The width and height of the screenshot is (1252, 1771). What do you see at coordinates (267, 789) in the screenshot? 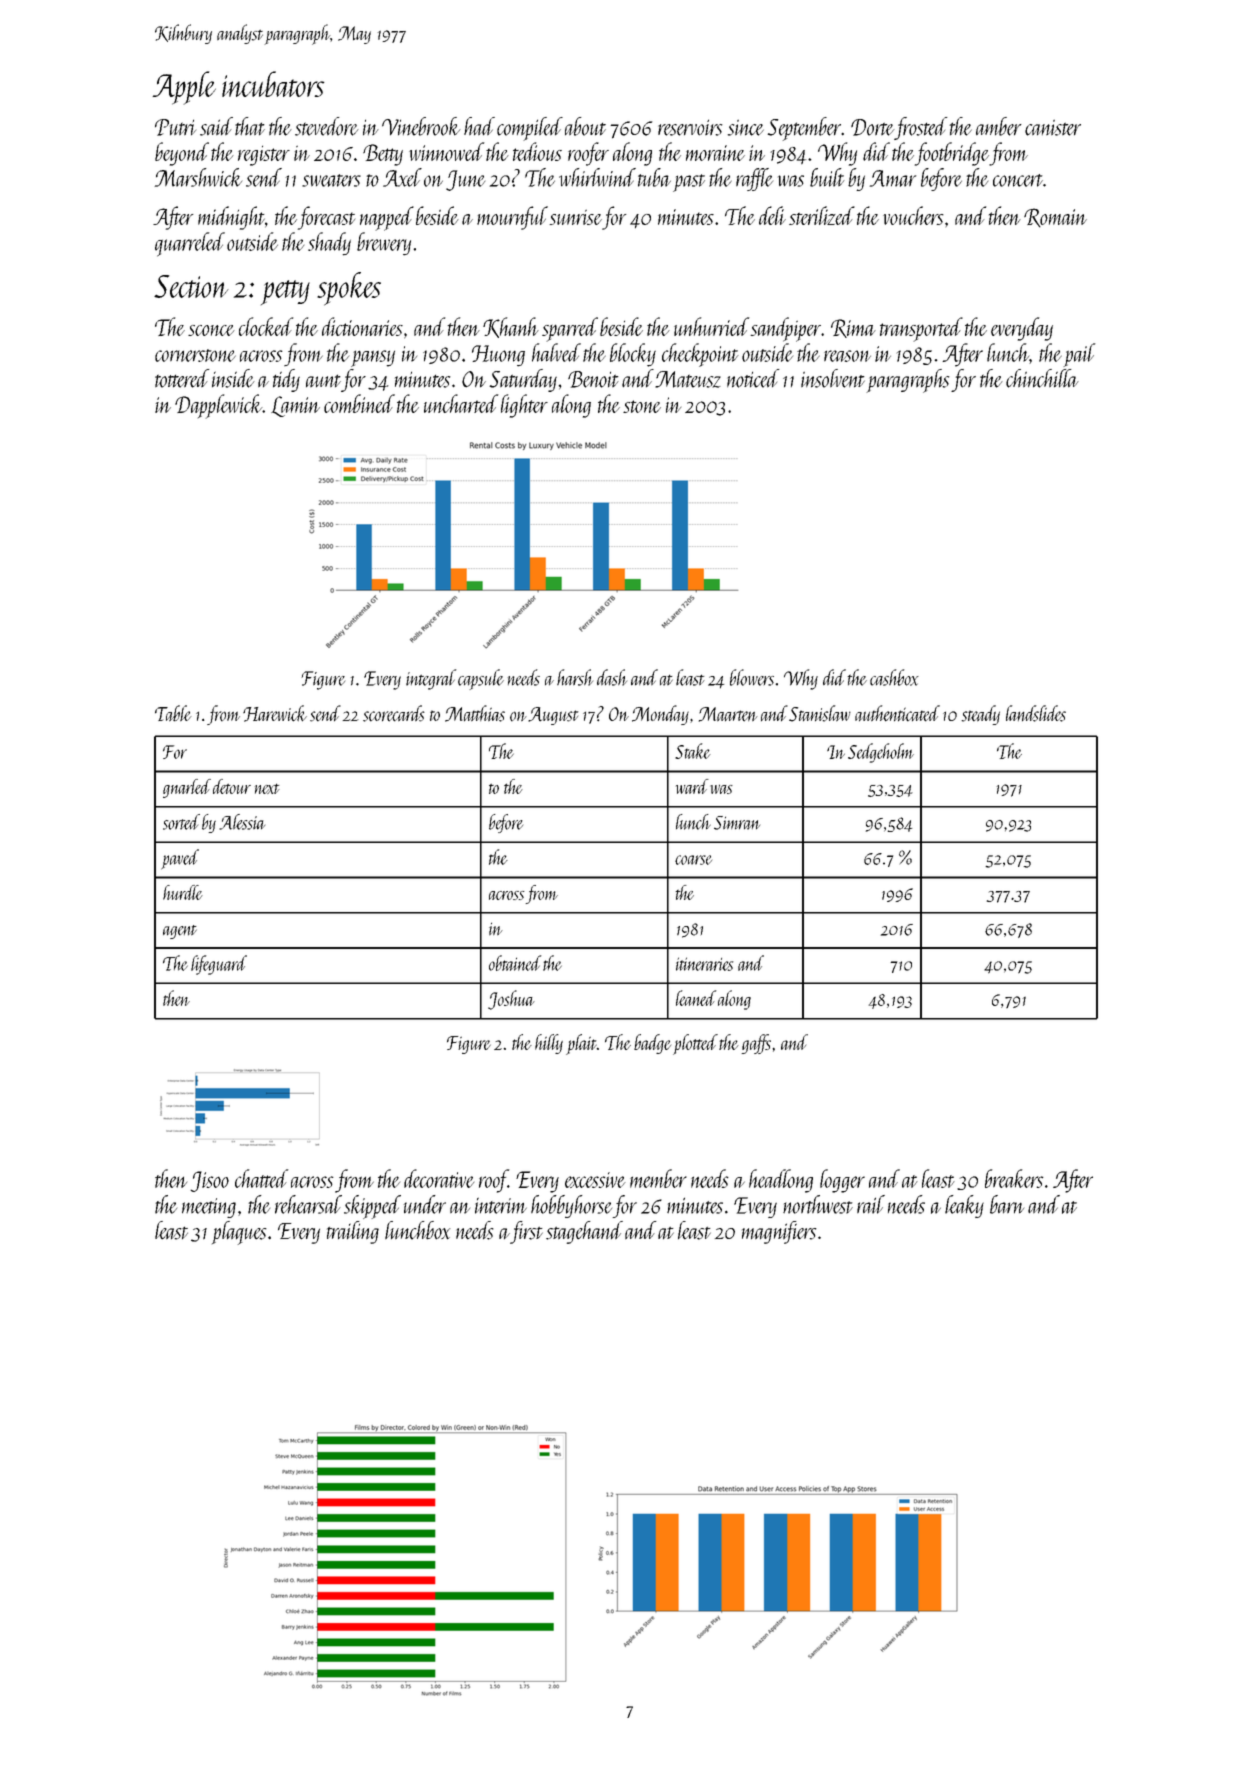
I see `next` at bounding box center [267, 789].
